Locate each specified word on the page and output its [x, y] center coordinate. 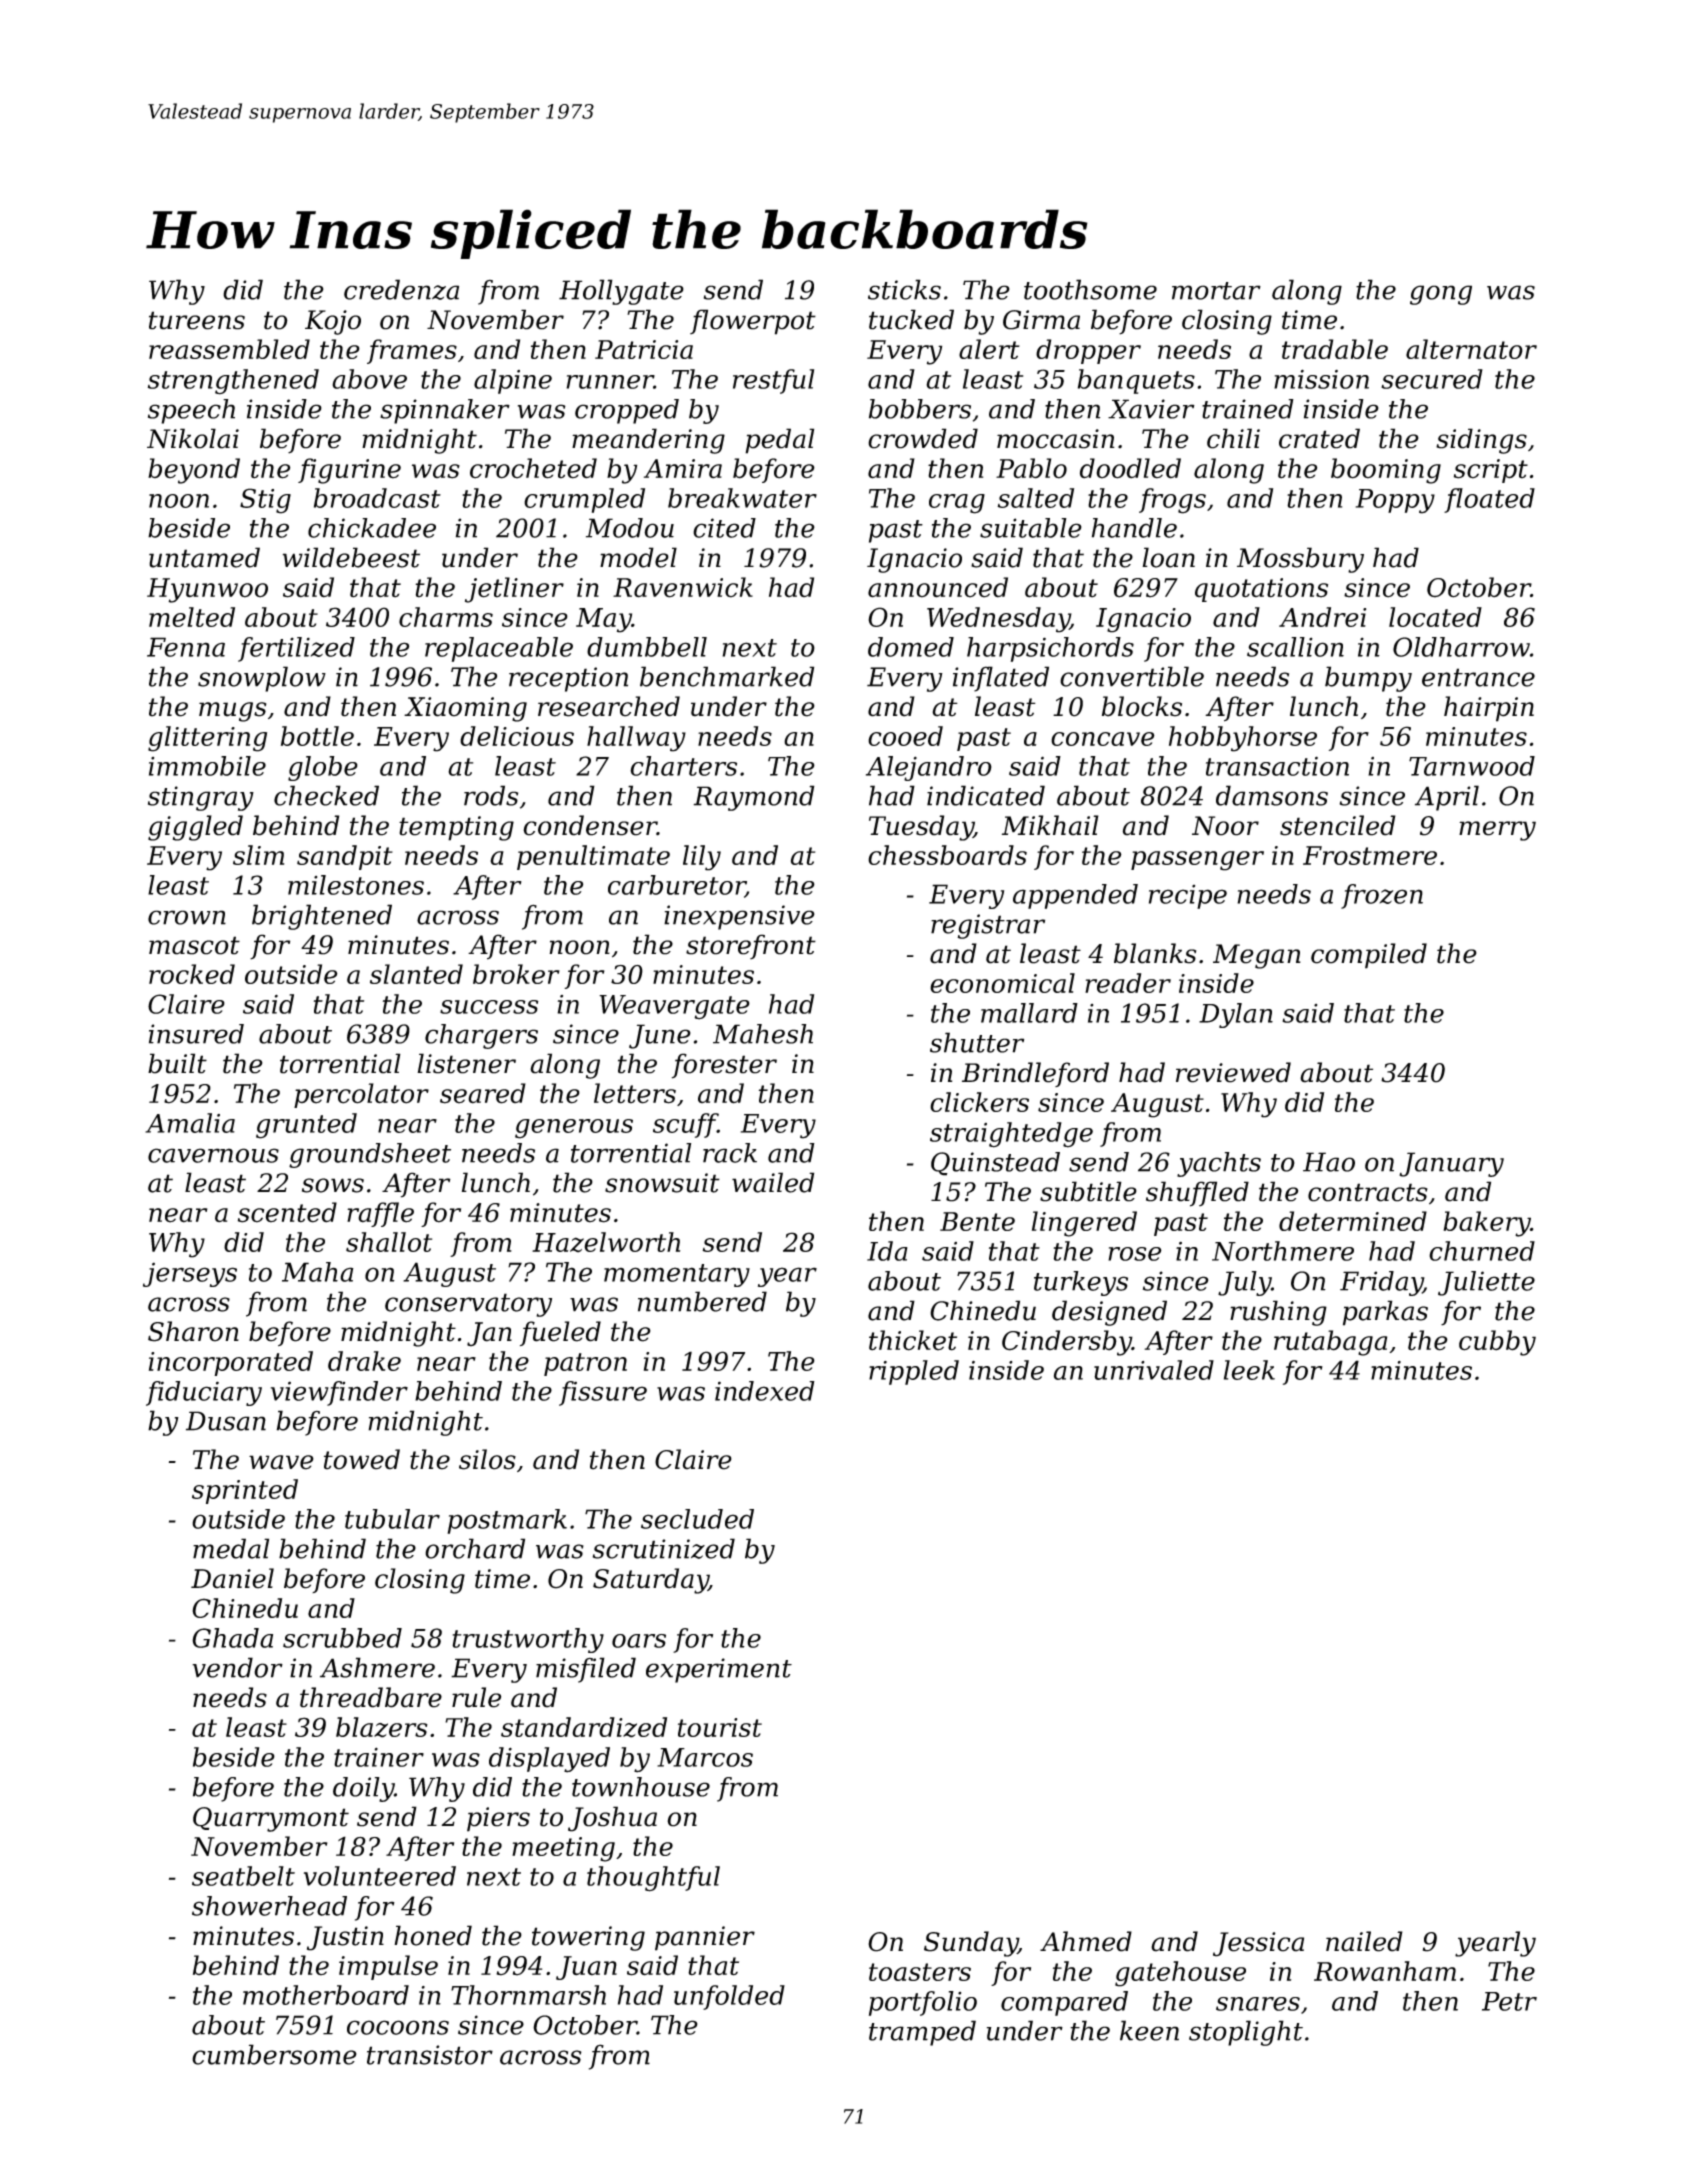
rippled [914, 1372]
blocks [1142, 706]
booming [1386, 471]
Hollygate [621, 292]
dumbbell [647, 647]
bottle [317, 736]
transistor [430, 2055]
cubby [1497, 1343]
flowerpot [753, 322]
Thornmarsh [528, 1995]
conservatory [468, 1305]
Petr [1509, 2001]
